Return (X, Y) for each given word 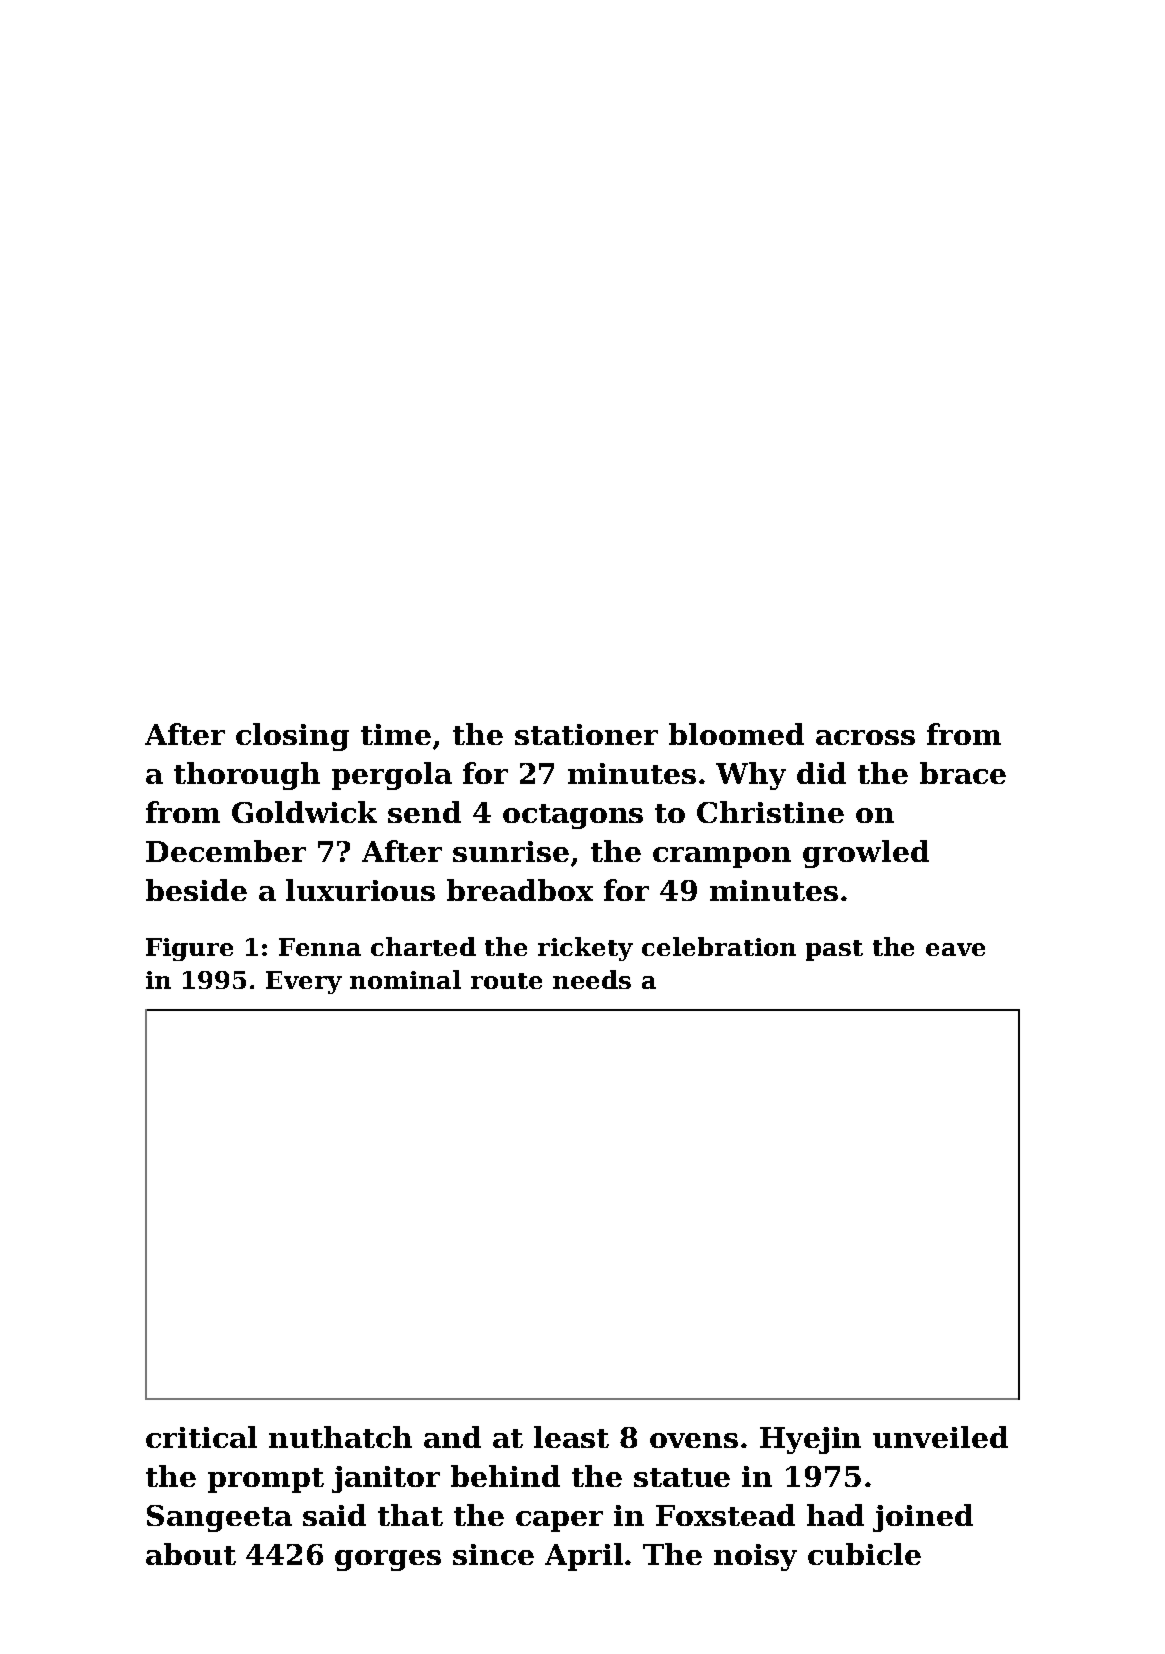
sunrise (511, 851)
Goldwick (304, 812)
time (396, 734)
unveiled (940, 1437)
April (584, 1557)
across (865, 737)
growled (866, 854)
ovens (694, 1440)
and (452, 1437)
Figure (189, 949)
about (191, 1554)
